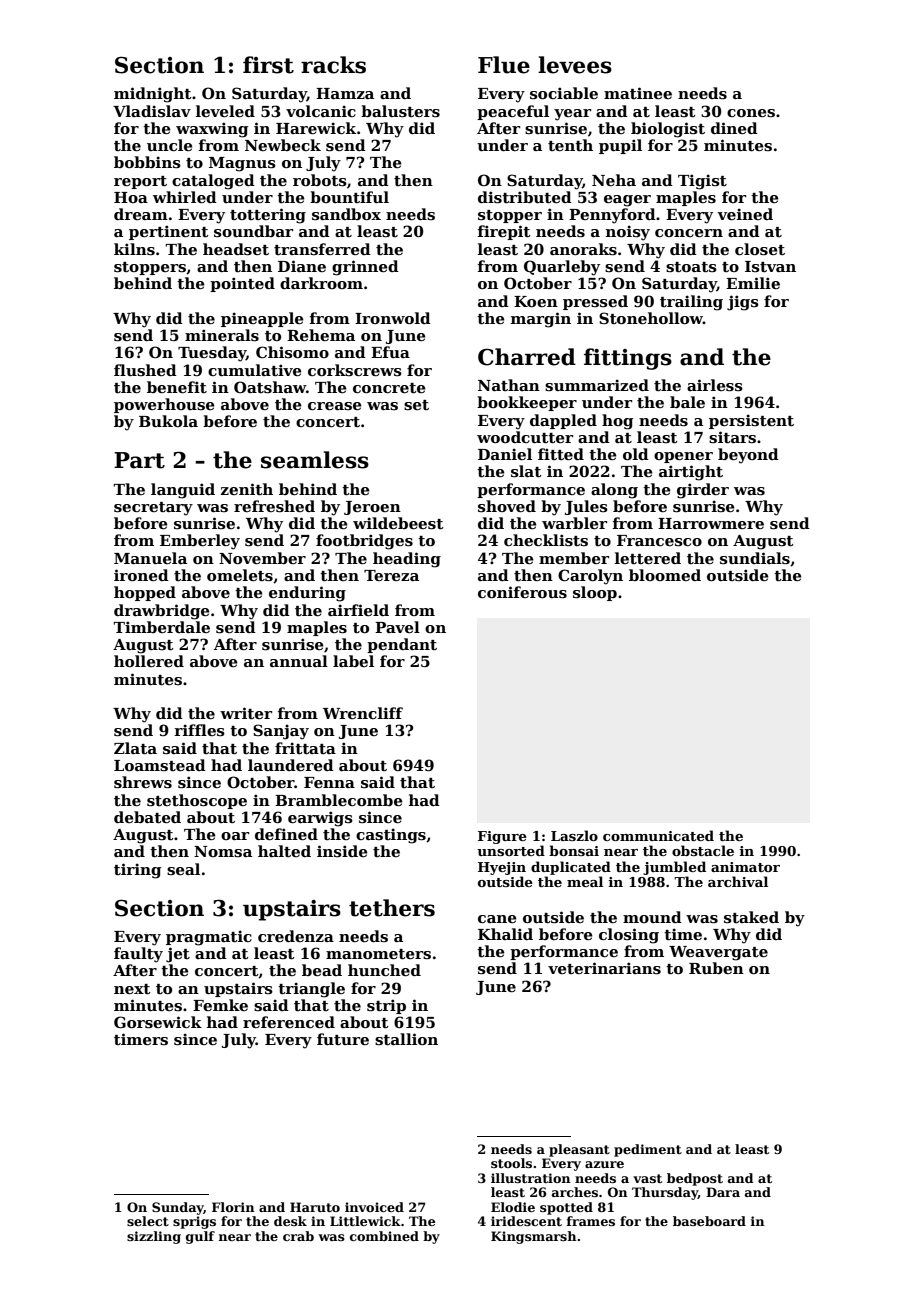 This document has height=1308, width=924. Describe the element at coordinates (153, 95) in the document. I see `midnight` at that location.
